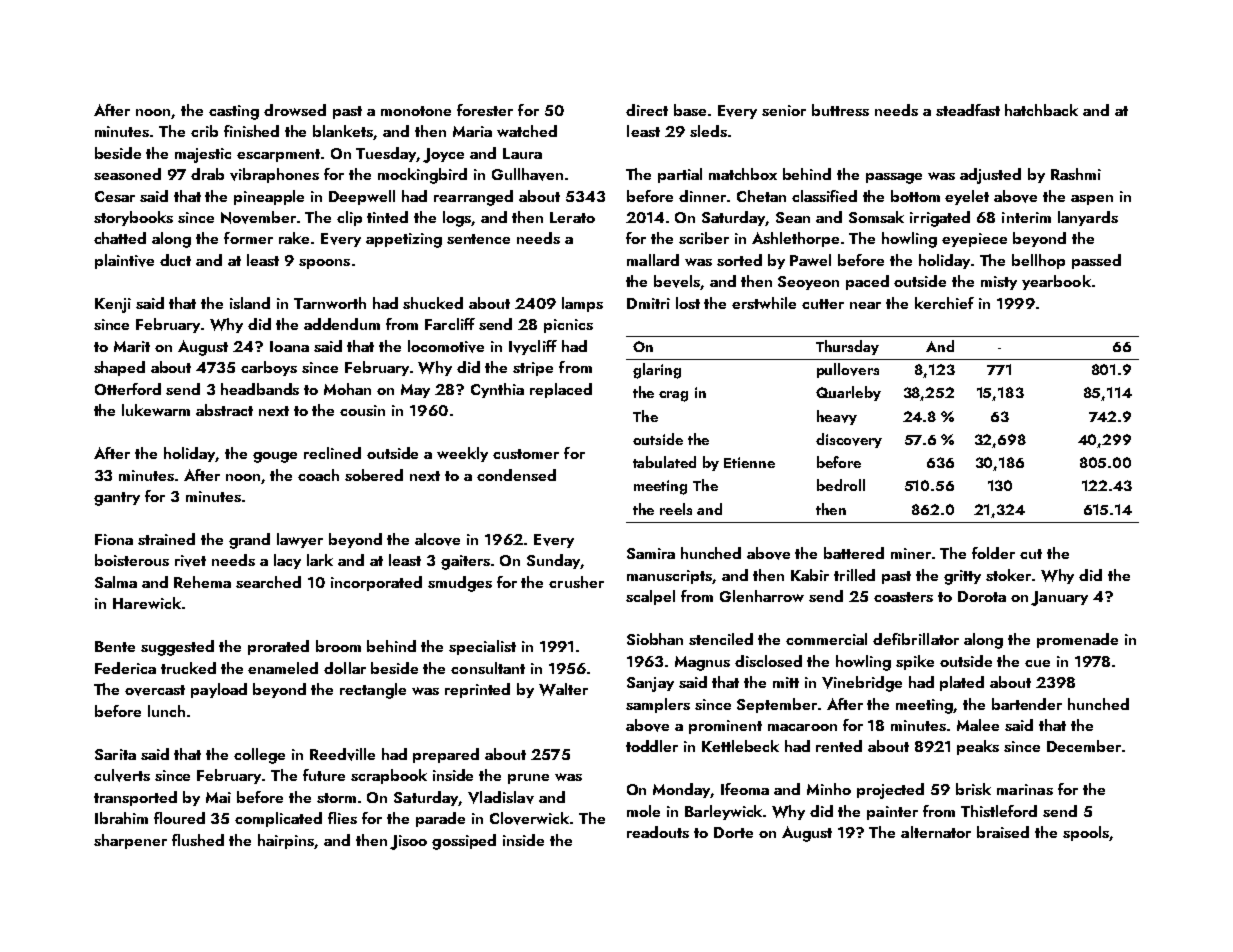 This image has height=952, width=1233. I want to click on crag, so click(673, 396).
